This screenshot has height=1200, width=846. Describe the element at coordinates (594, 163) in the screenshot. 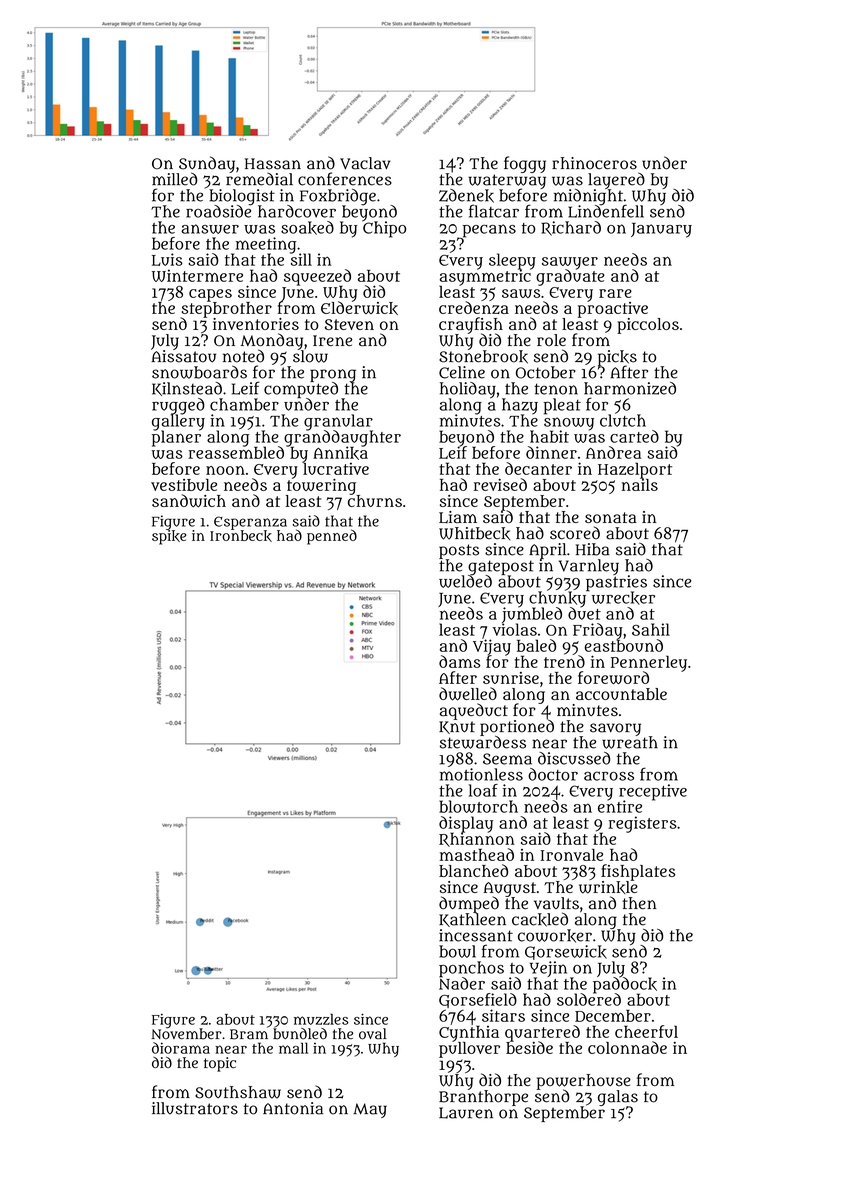

I see `rhinoceros` at that location.
